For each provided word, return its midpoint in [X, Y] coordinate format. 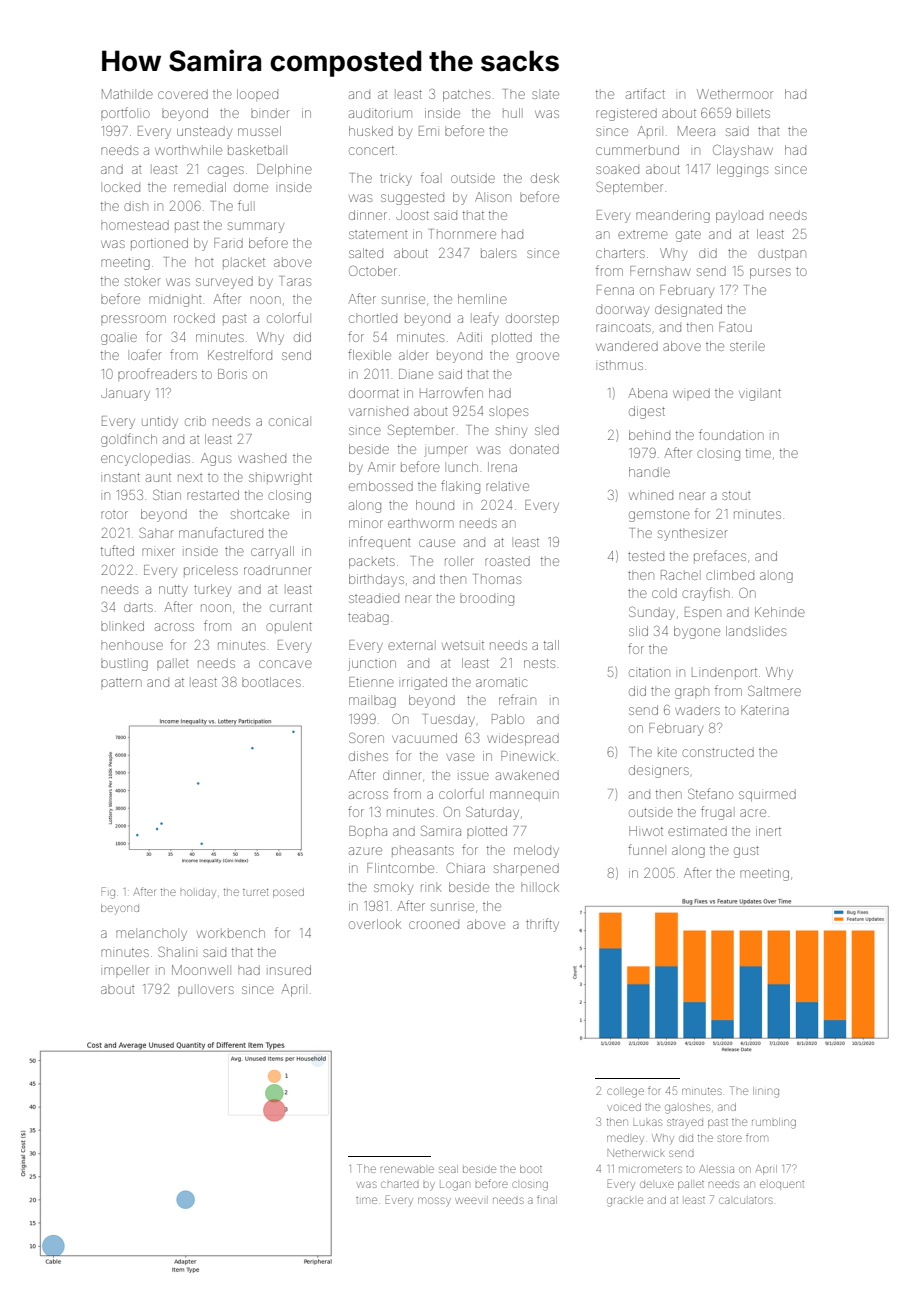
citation [649, 672]
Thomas [498, 579]
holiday [198, 892]
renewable [407, 1169]
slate [545, 95]
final [547, 1199]
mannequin [524, 796]
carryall [272, 552]
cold [664, 593]
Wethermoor [735, 94]
